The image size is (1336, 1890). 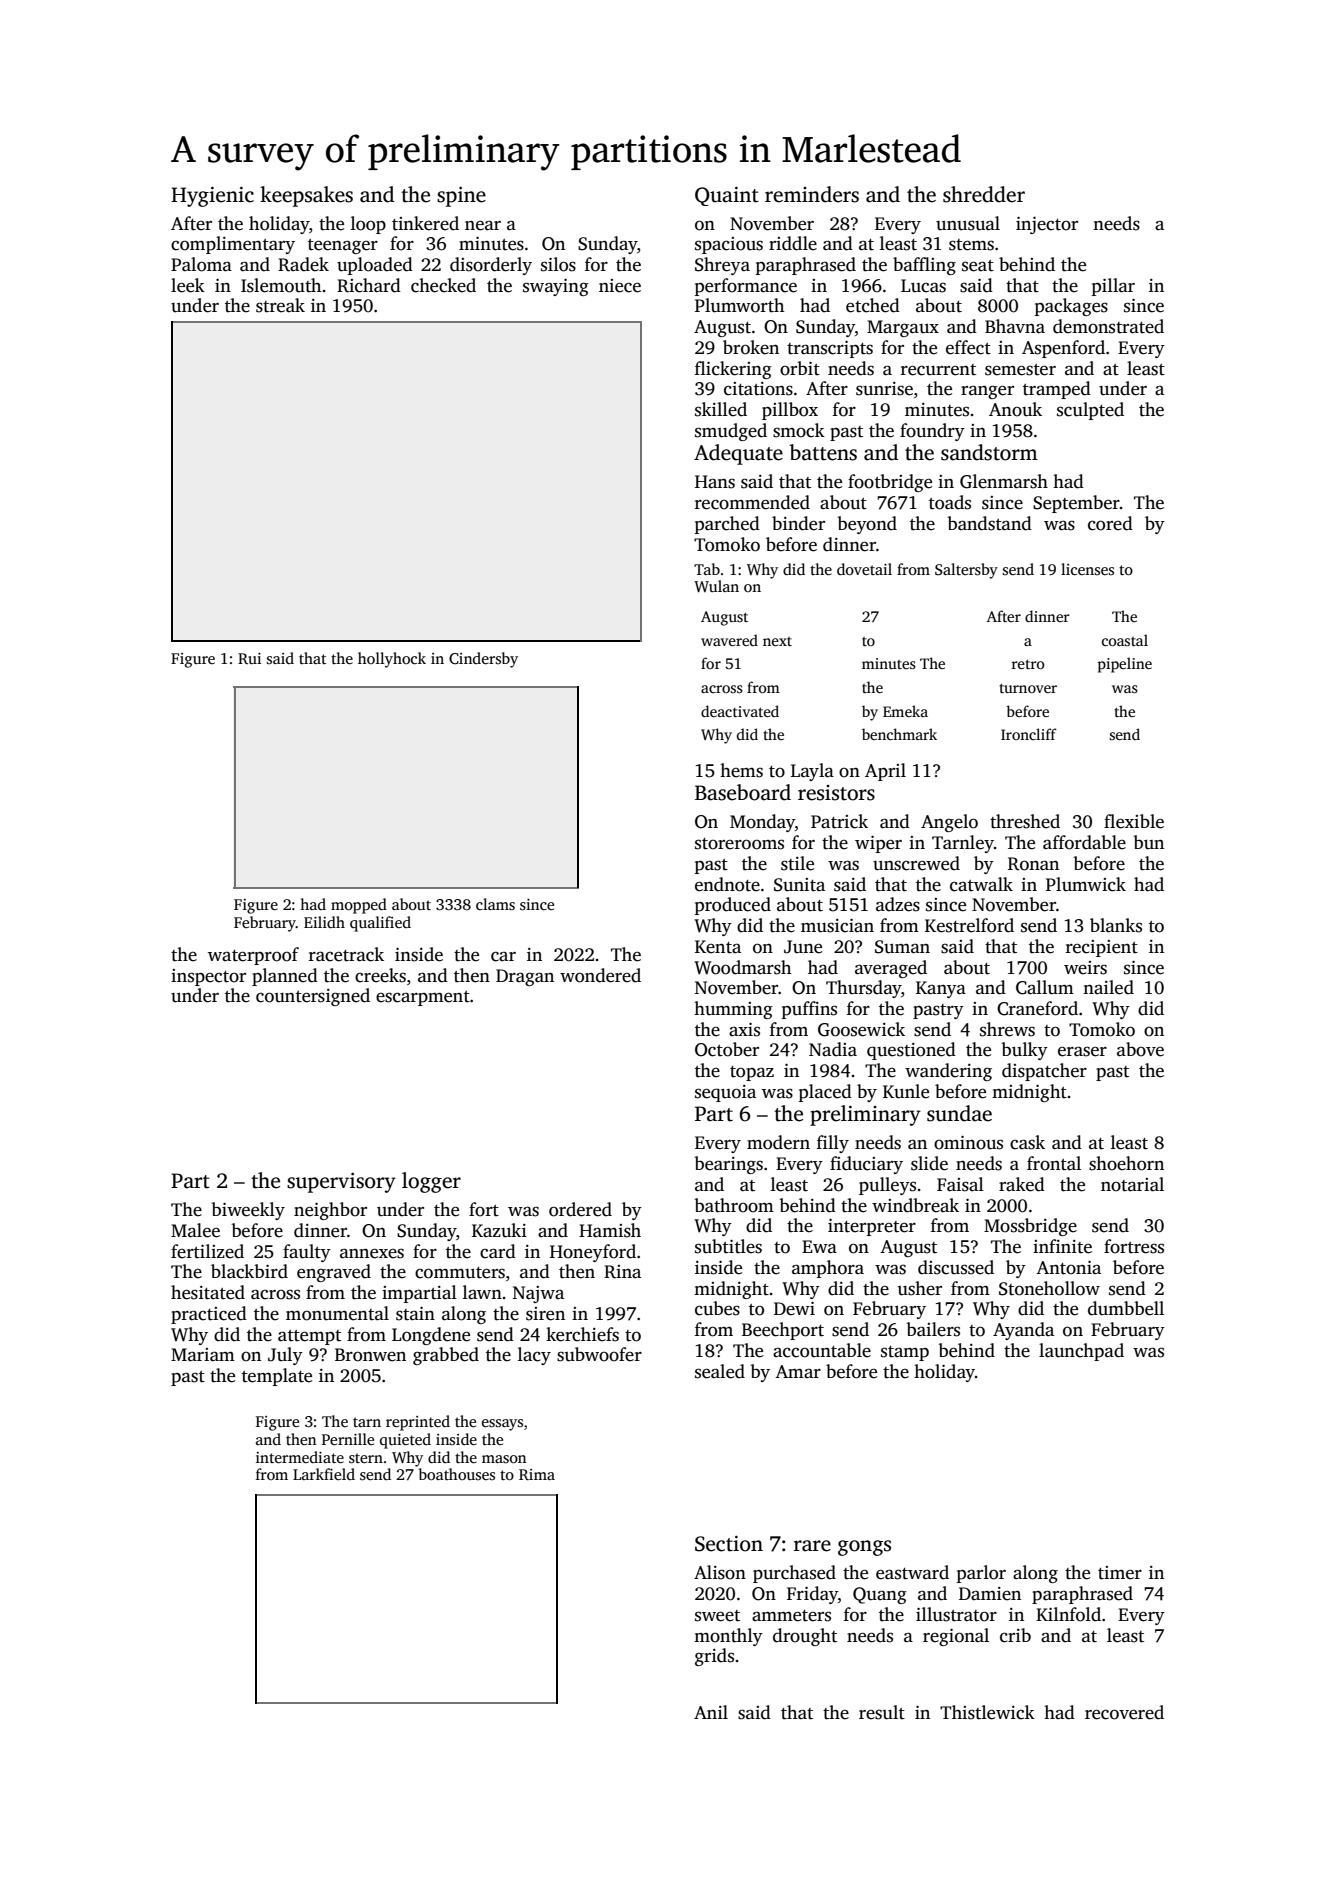 I want to click on leek, so click(x=188, y=285).
